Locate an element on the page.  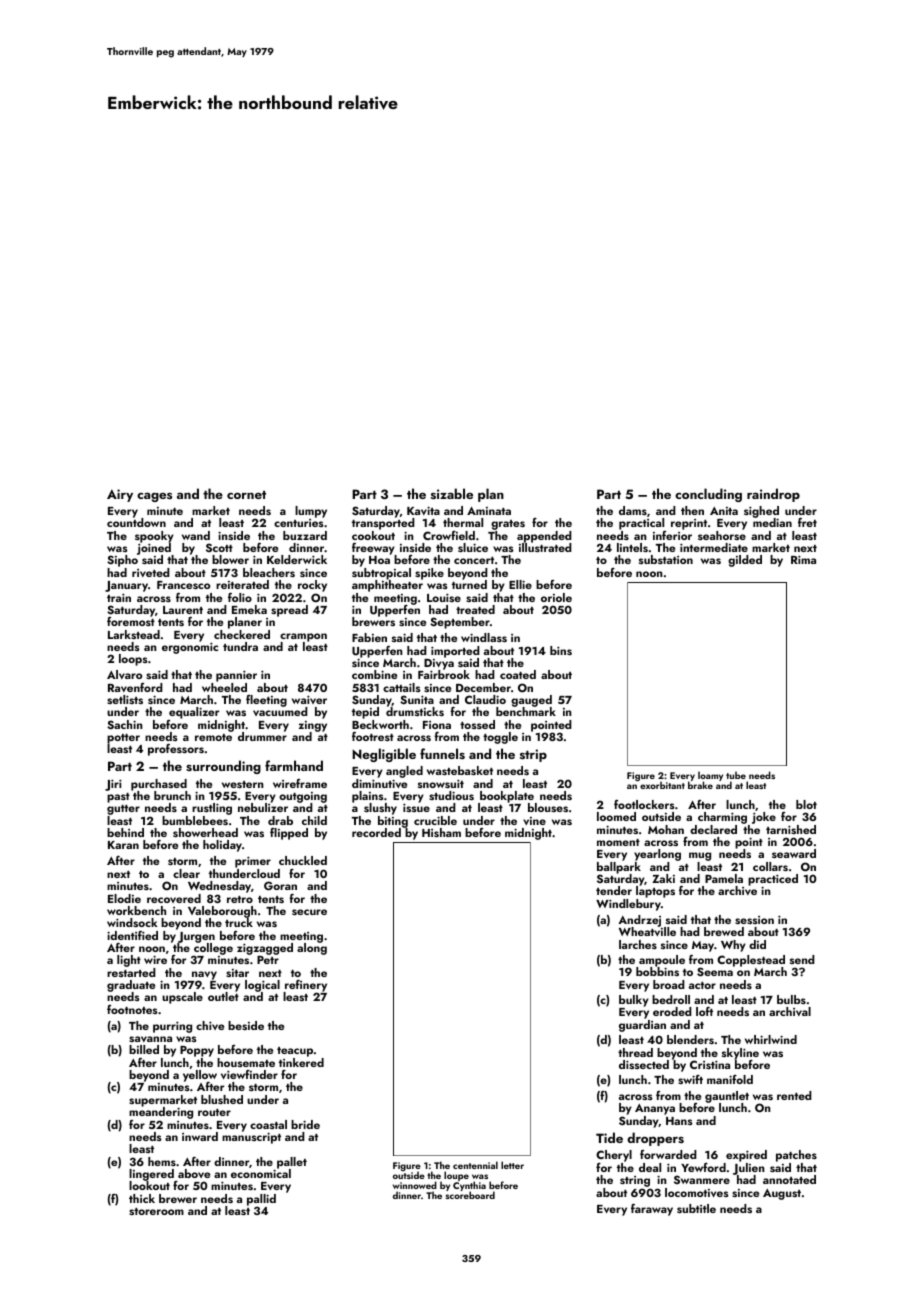
loamy is located at coordinates (710, 776).
